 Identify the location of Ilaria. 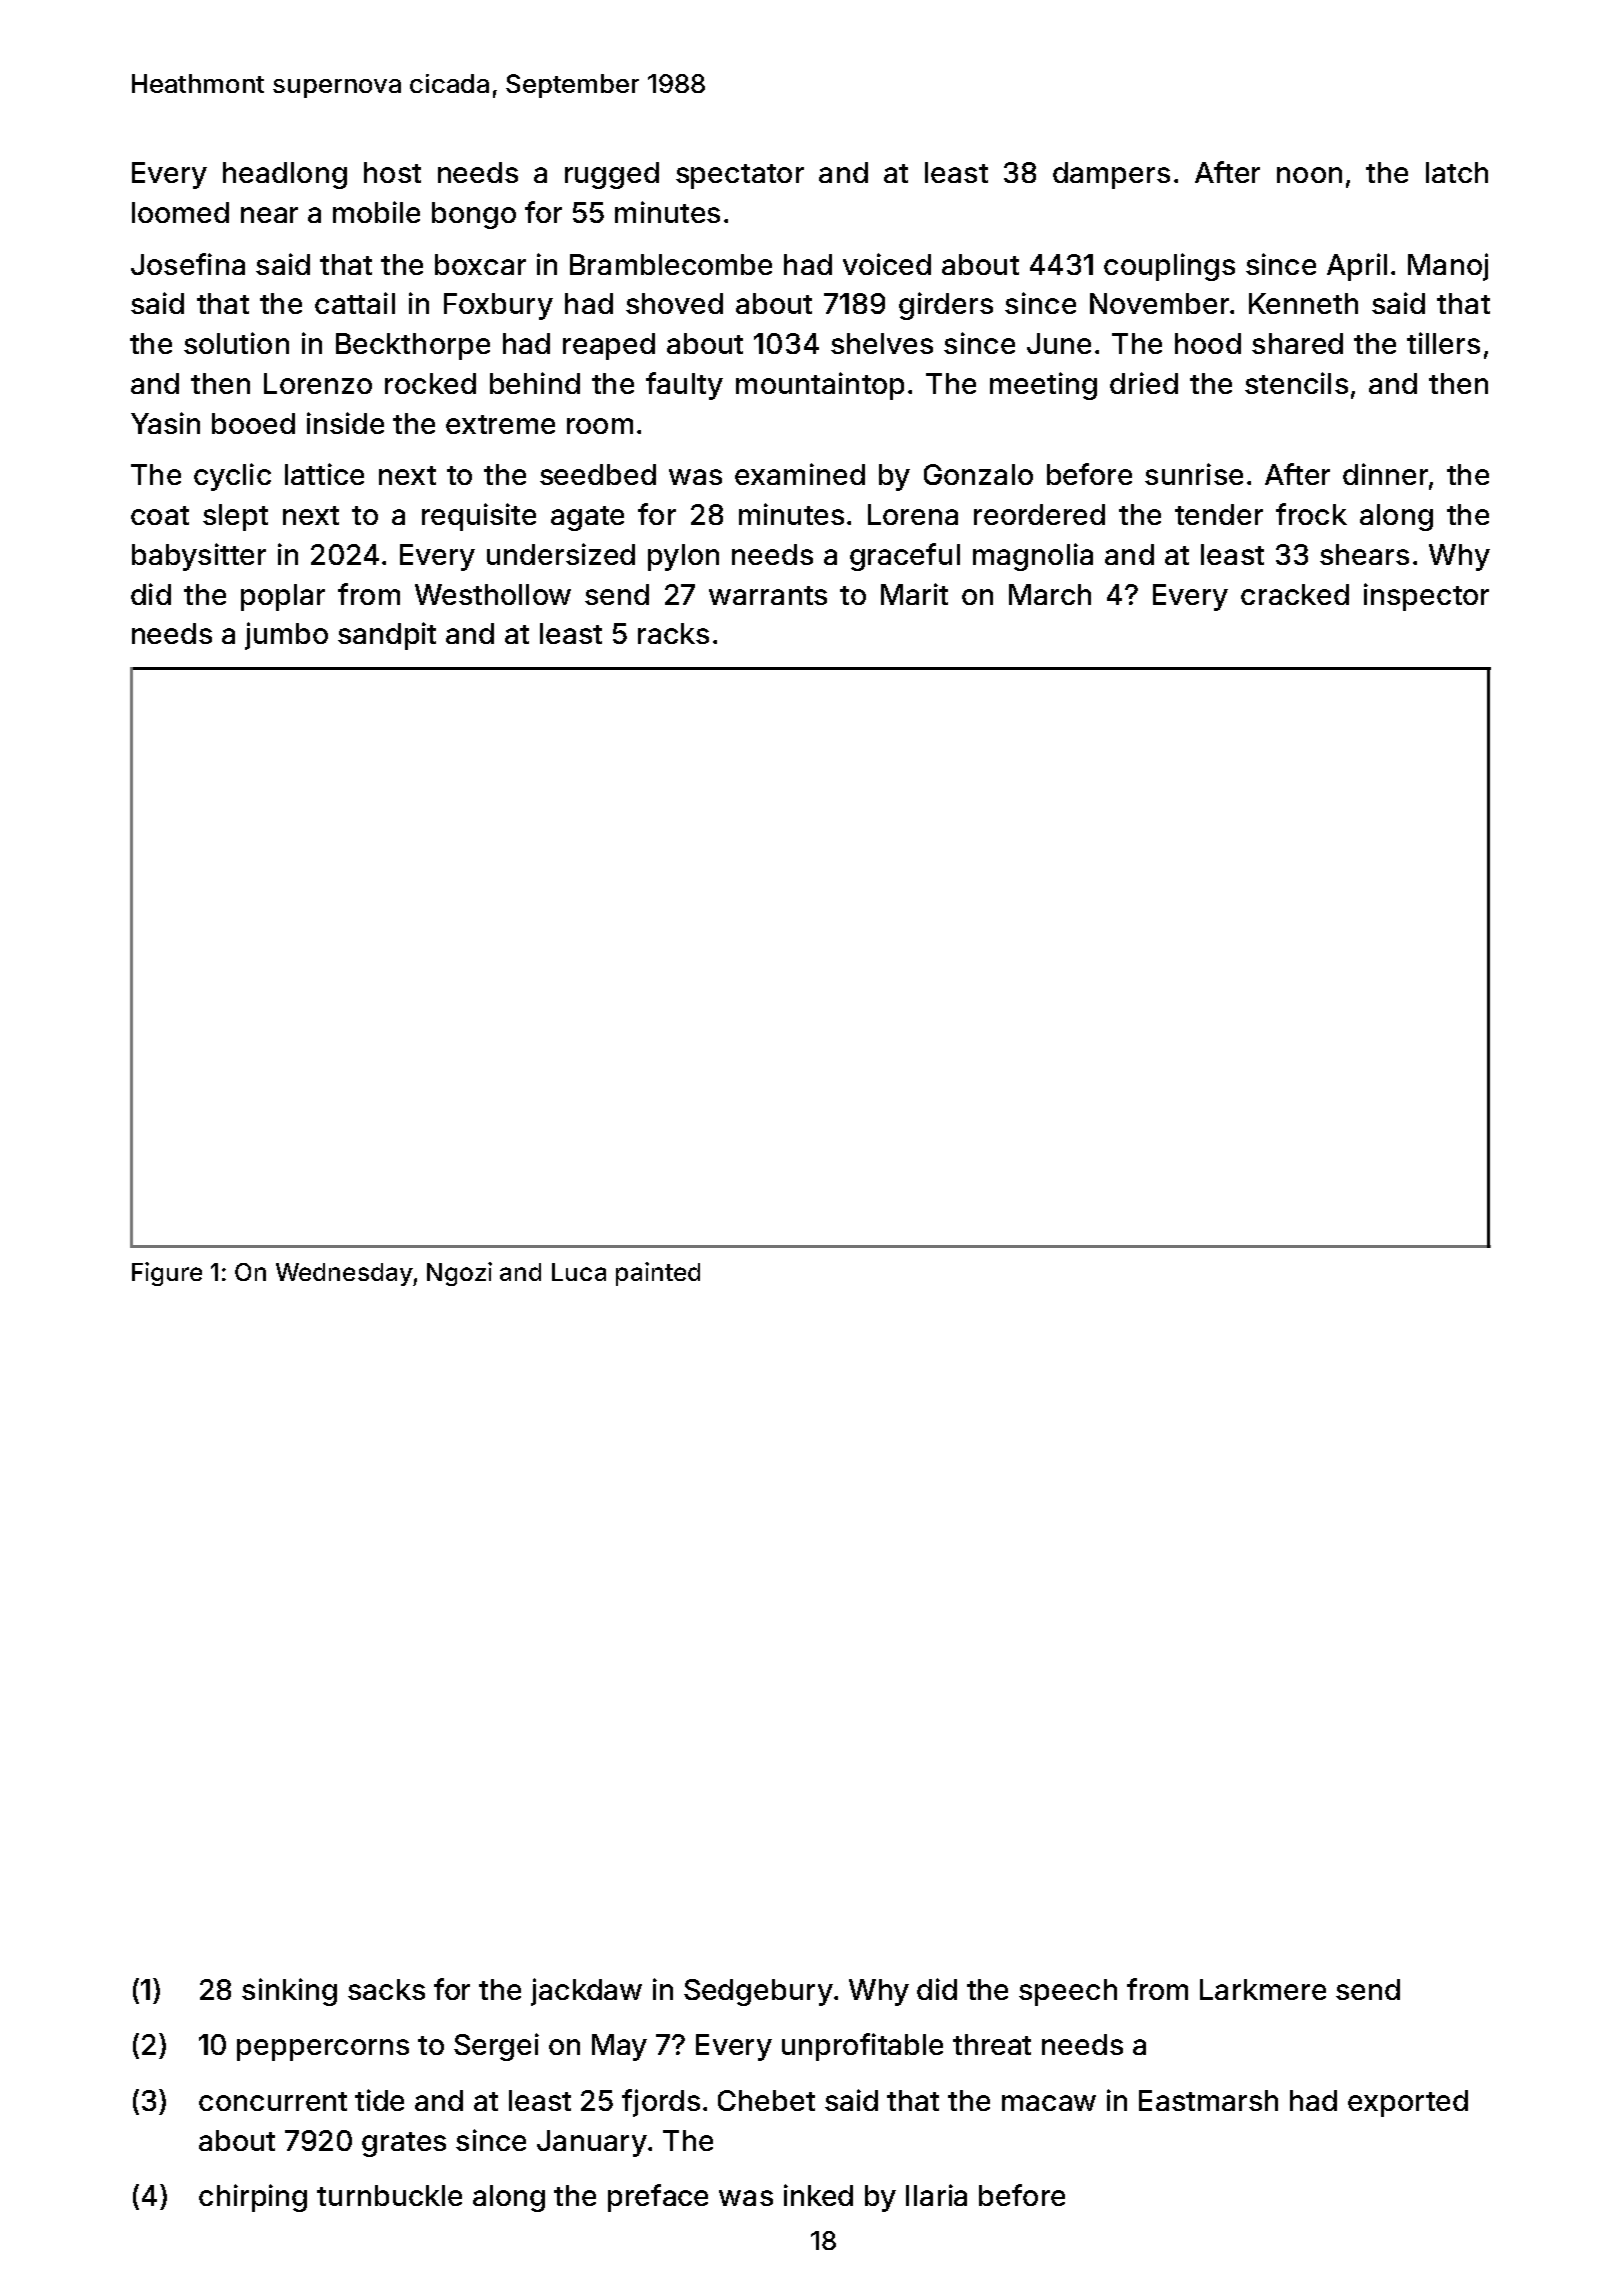
(936, 2195).
